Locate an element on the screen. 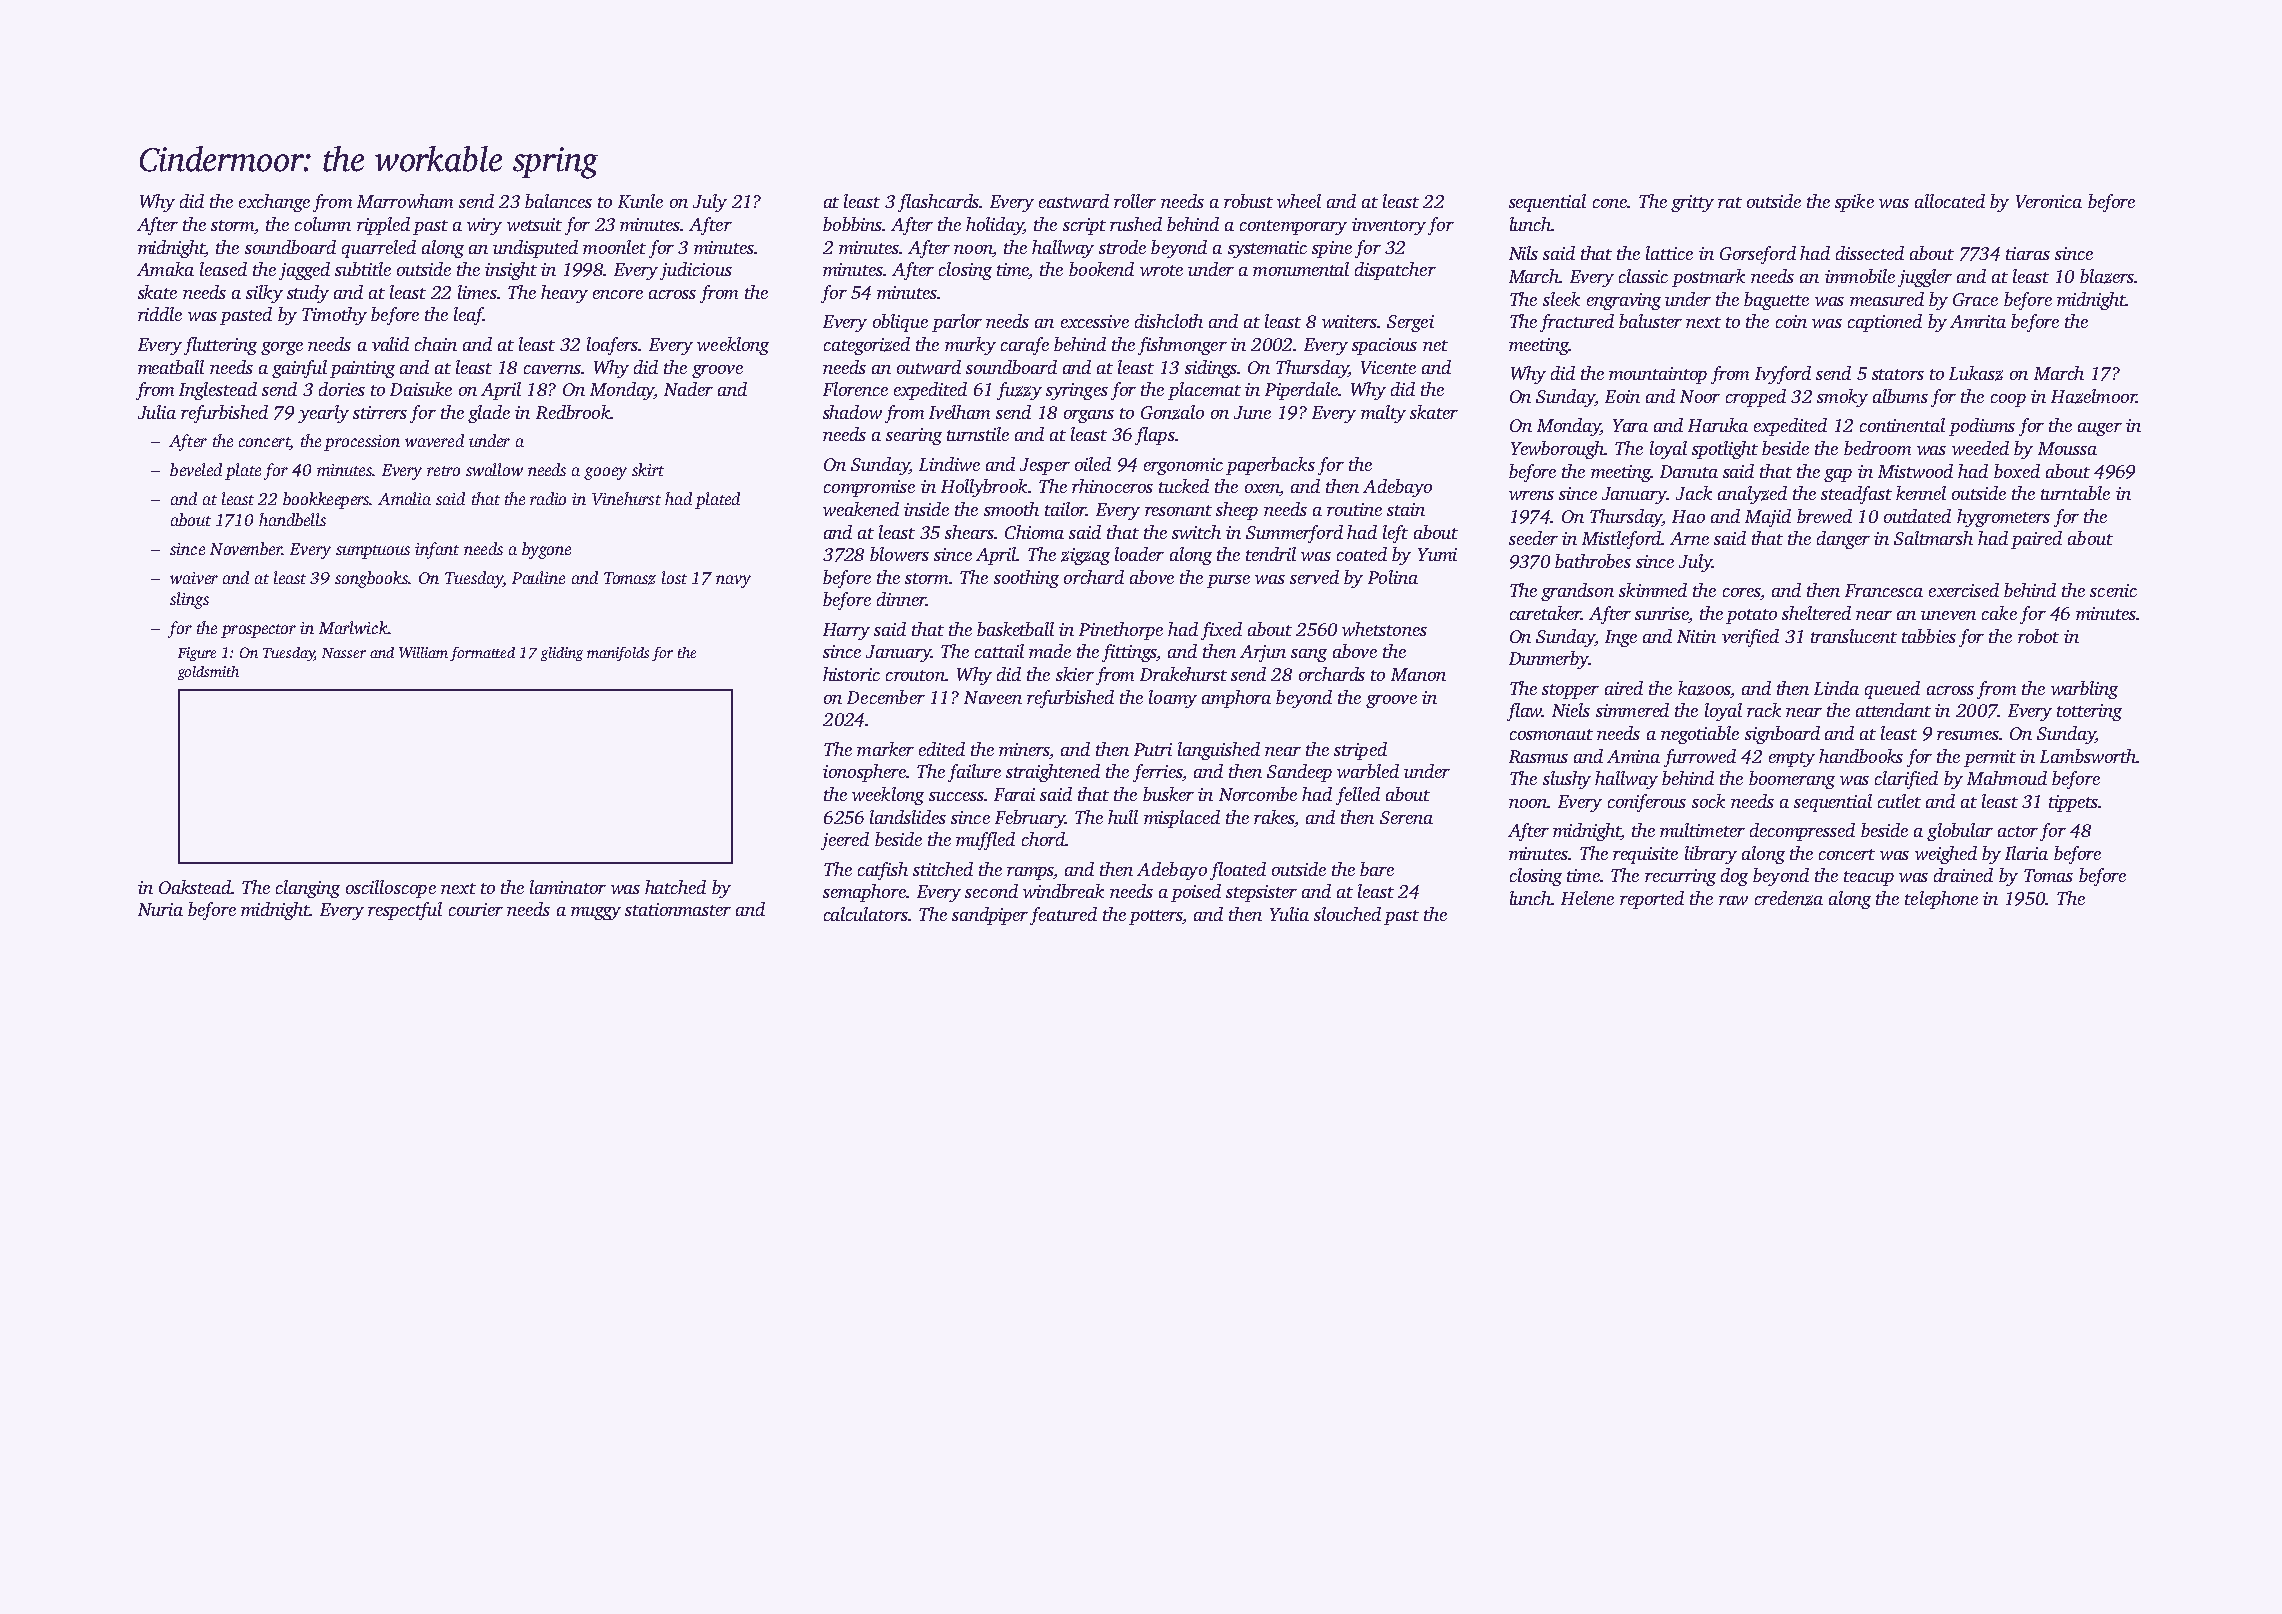  Veronica is located at coordinates (2049, 201).
